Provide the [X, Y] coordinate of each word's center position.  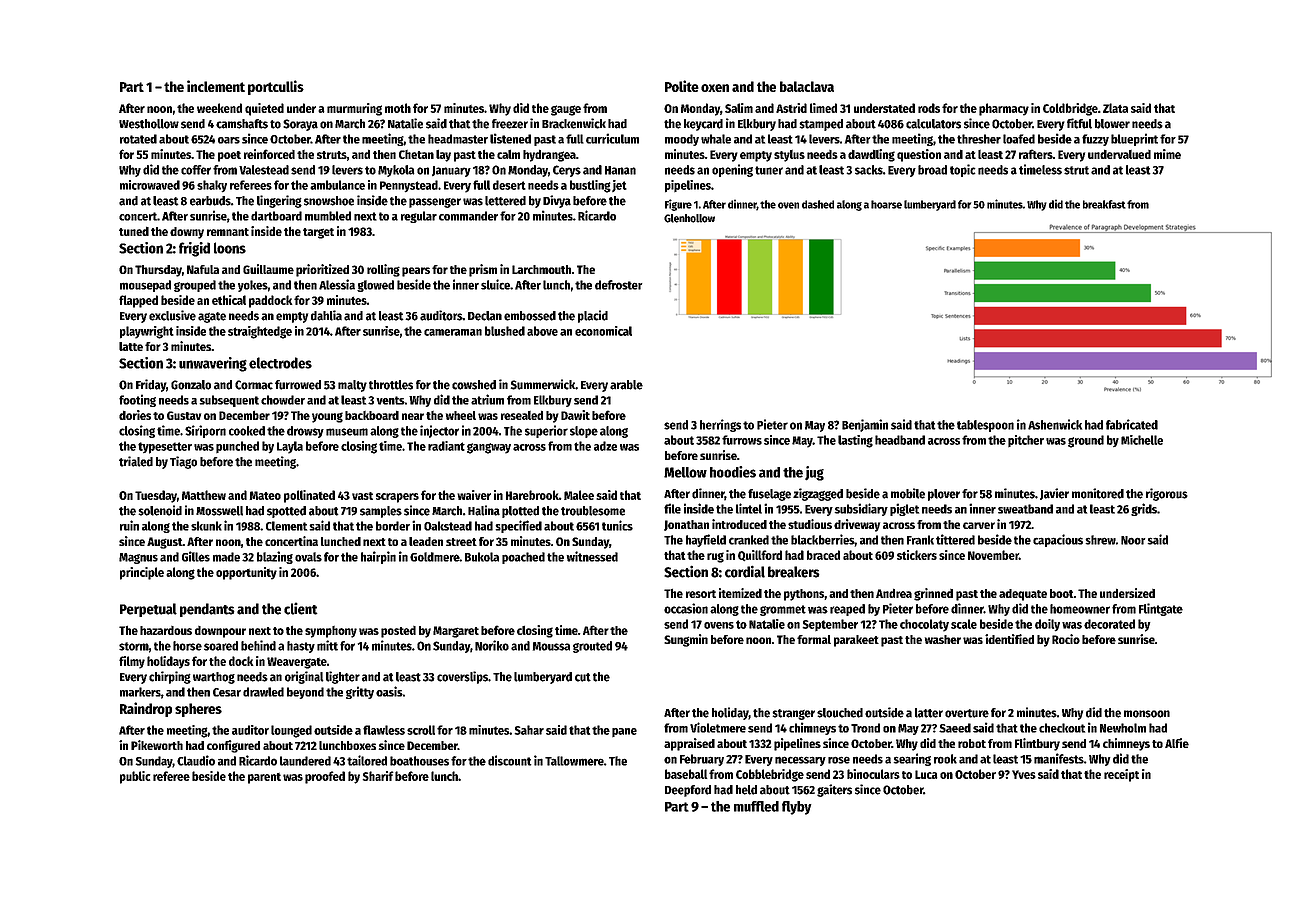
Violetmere [718, 727]
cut [583, 677]
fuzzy [1095, 140]
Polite [682, 86]
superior [546, 431]
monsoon [1147, 714]
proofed [325, 777]
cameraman [453, 332]
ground [1086, 441]
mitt [327, 645]
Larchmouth [541, 269]
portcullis [276, 87]
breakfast [1104, 204]
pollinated [309, 496]
